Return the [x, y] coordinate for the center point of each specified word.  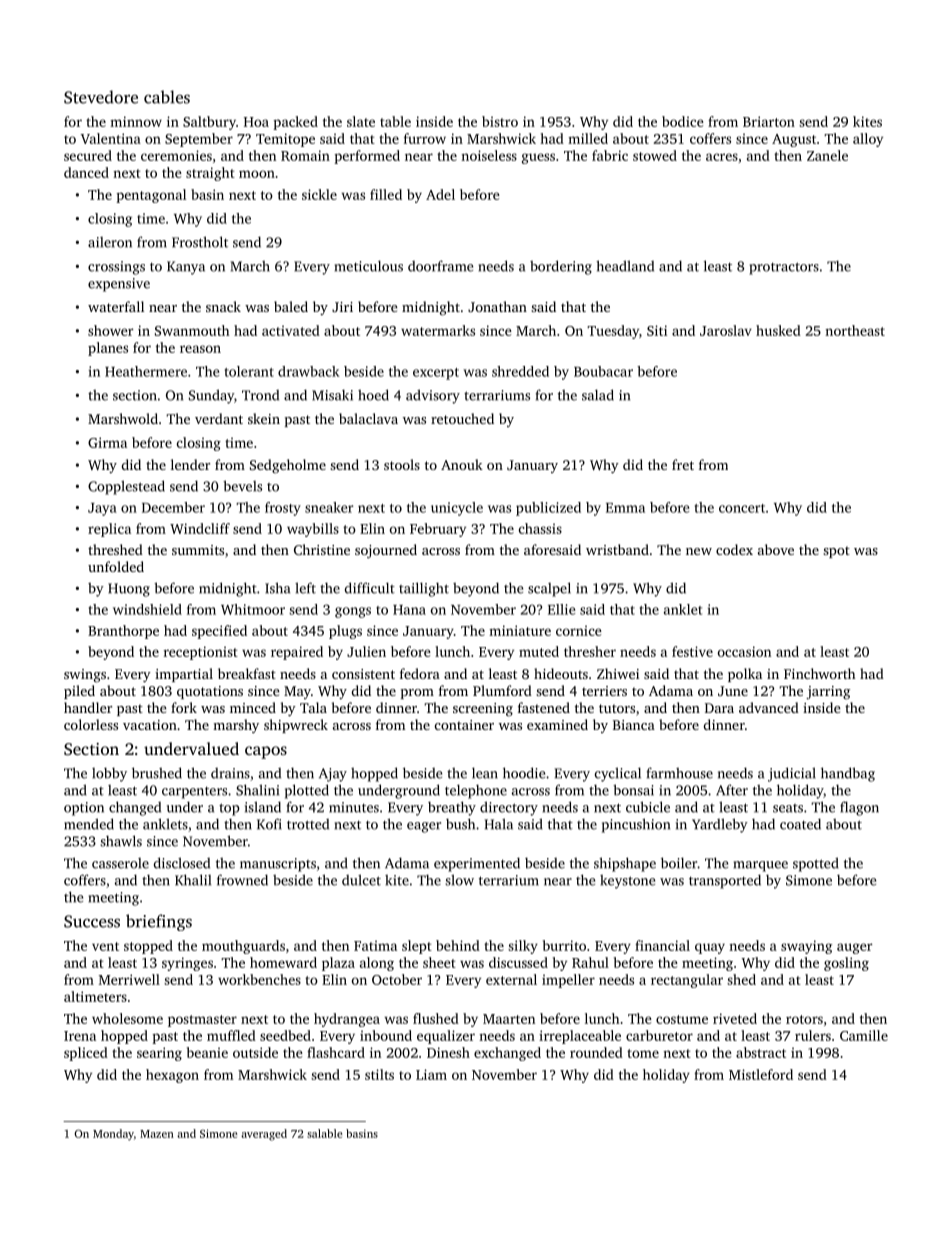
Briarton [769, 121]
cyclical [618, 774]
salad [598, 395]
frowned [242, 880]
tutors [617, 708]
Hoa [256, 122]
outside [255, 1052]
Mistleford [761, 1074]
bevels [242, 486]
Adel [440, 194]
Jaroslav [726, 330]
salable [324, 1133]
